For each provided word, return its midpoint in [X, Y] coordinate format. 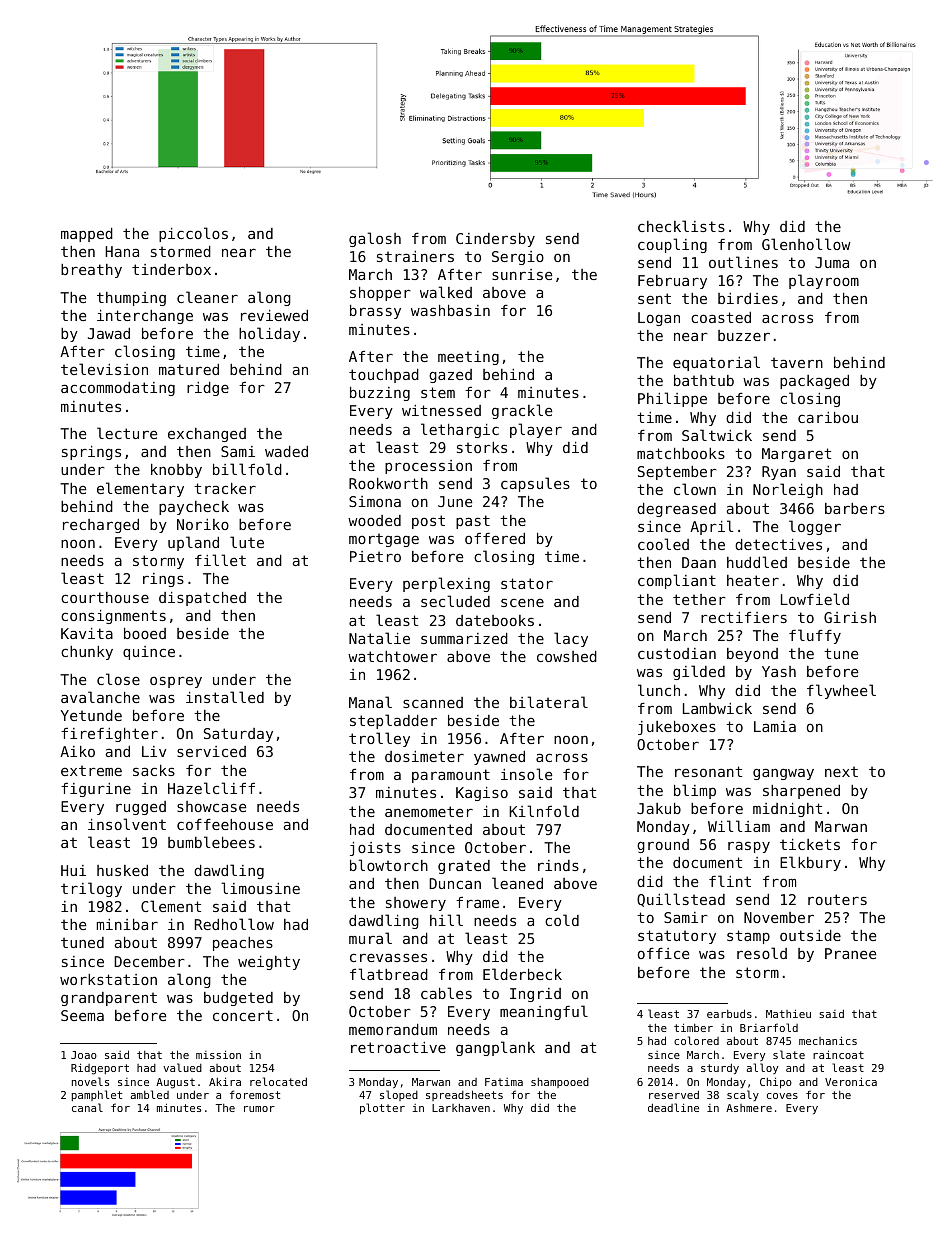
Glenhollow [806, 244]
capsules [535, 484]
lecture [127, 433]
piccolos [193, 234]
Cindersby [495, 240]
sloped [399, 1095]
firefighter [109, 735]
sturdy [720, 1068]
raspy [749, 847]
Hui [73, 870]
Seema [82, 1015]
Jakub [659, 808]
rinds [558, 865]
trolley [379, 739]
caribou [828, 417]
